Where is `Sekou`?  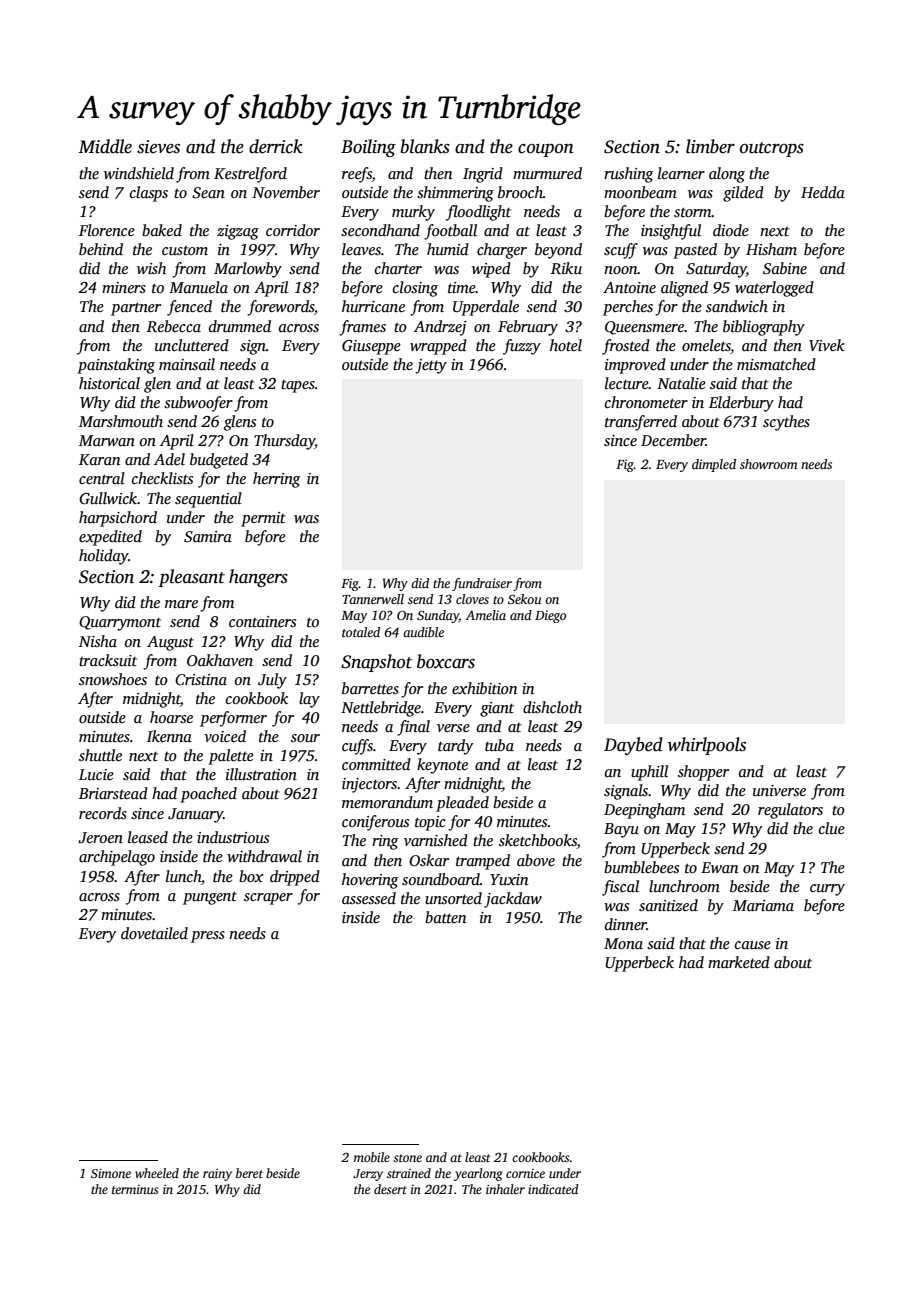 Sekou is located at coordinates (524, 599).
